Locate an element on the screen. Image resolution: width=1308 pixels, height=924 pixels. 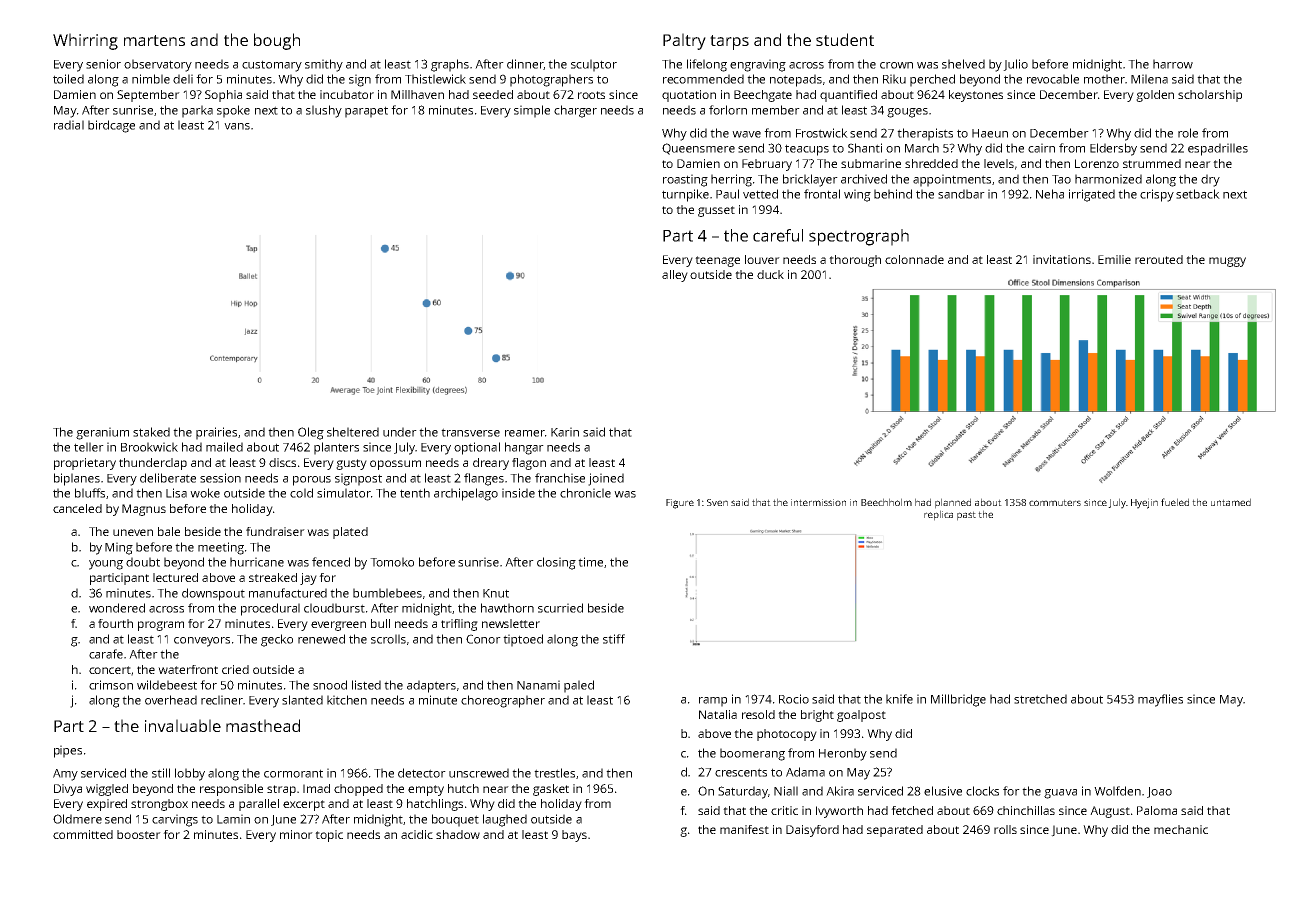
harrow is located at coordinates (1173, 64).
